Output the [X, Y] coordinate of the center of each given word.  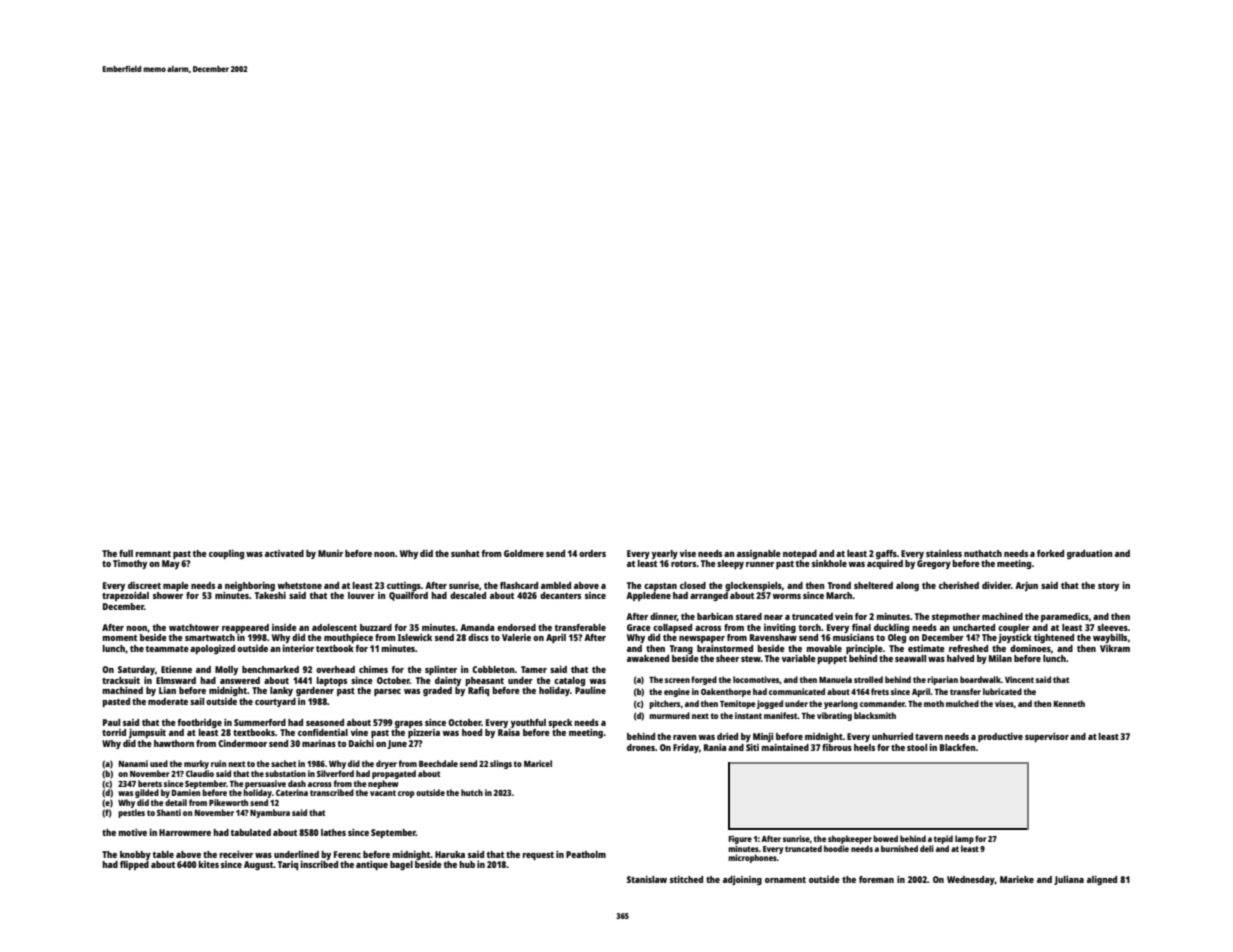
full [126, 553]
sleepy [730, 564]
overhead [335, 669]
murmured [669, 715]
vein [844, 616]
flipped [134, 865]
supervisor [1047, 737]
